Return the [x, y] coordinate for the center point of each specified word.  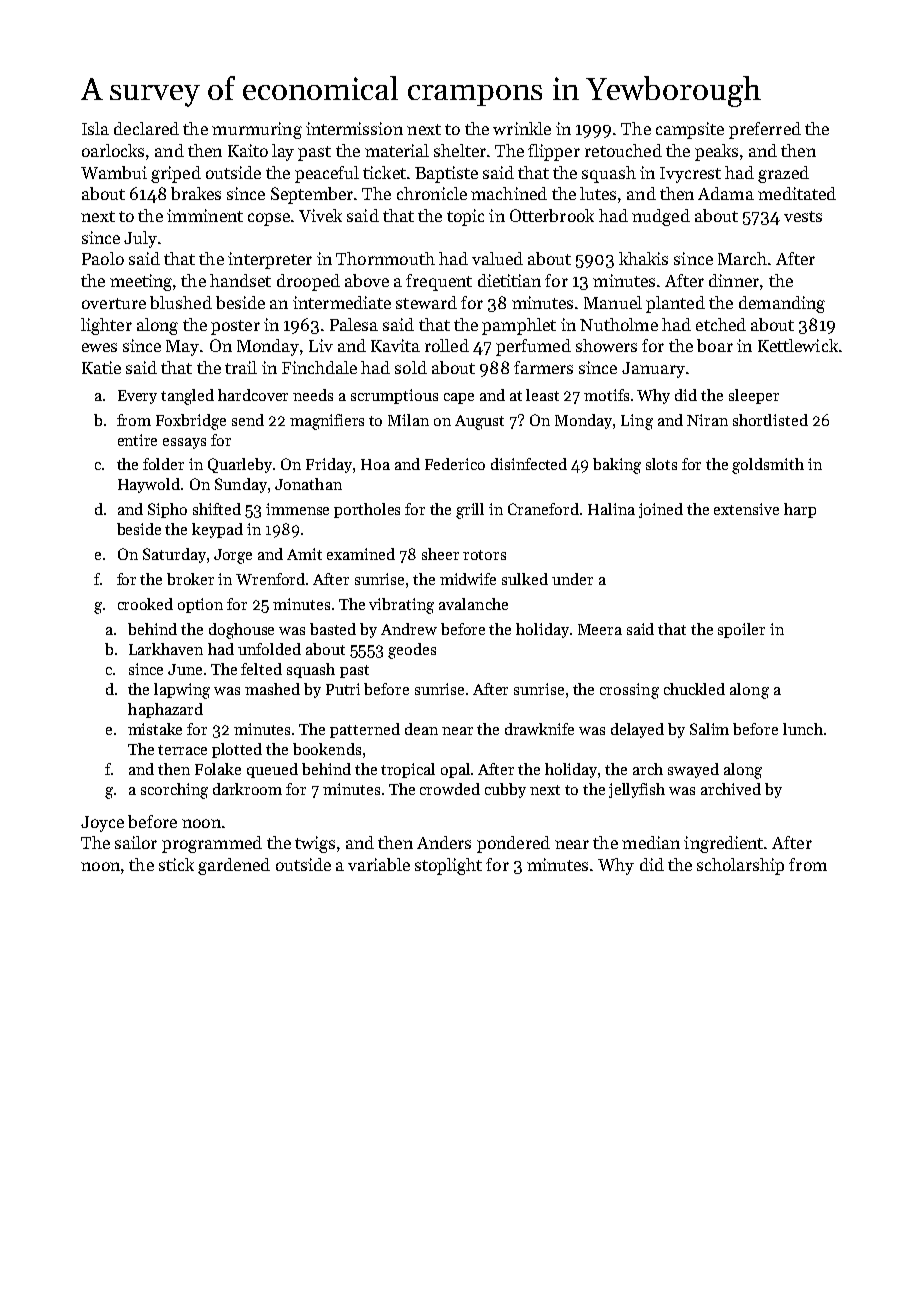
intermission [354, 128]
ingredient [724, 844]
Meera [600, 629]
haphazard [165, 710]
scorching [174, 791]
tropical [408, 770]
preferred [765, 130]
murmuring [257, 130]
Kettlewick [798, 345]
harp [800, 510]
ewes [99, 347]
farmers [543, 367]
